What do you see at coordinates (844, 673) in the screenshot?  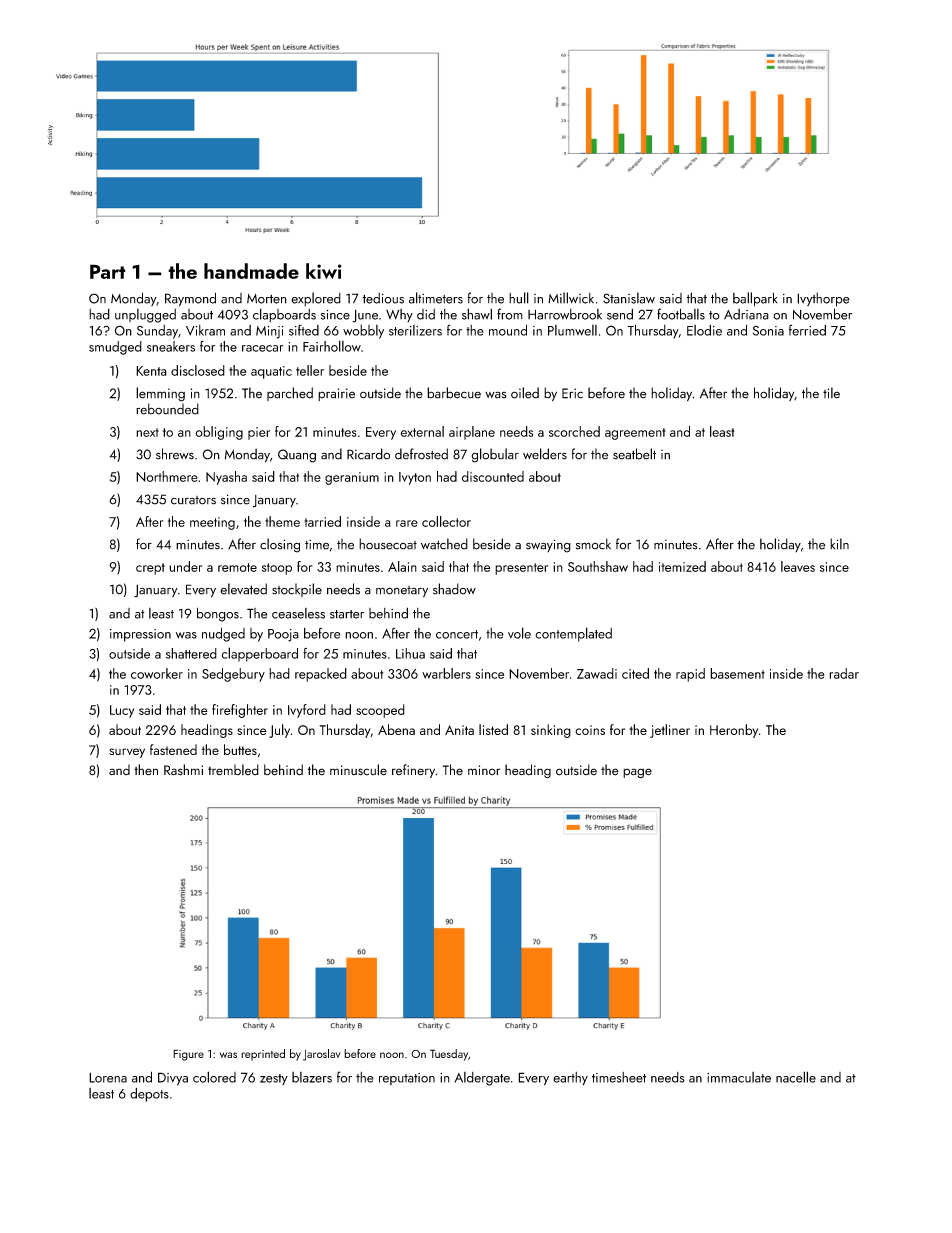 I see `radar` at bounding box center [844, 673].
